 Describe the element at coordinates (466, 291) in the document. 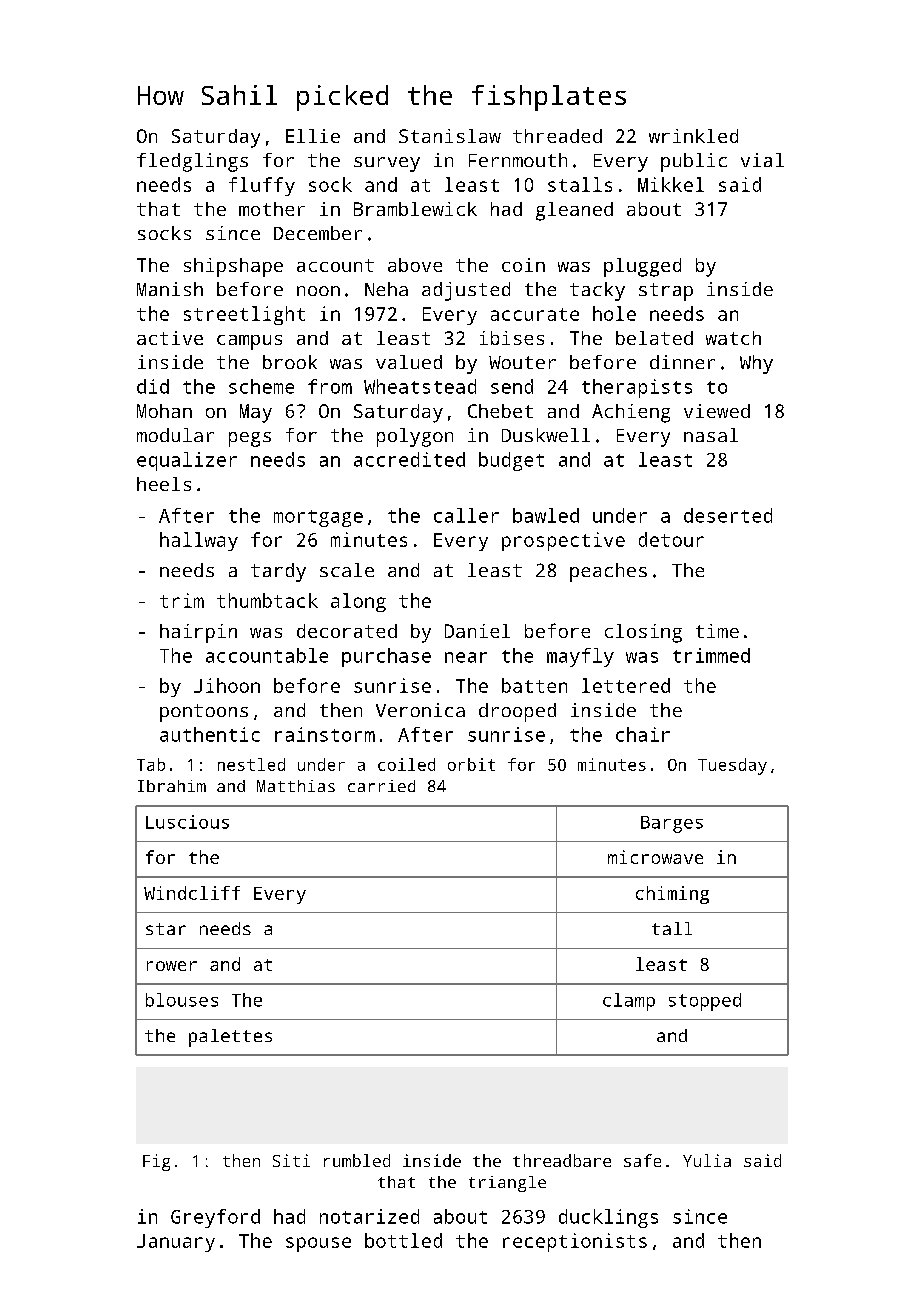

I see `adjusted` at that location.
